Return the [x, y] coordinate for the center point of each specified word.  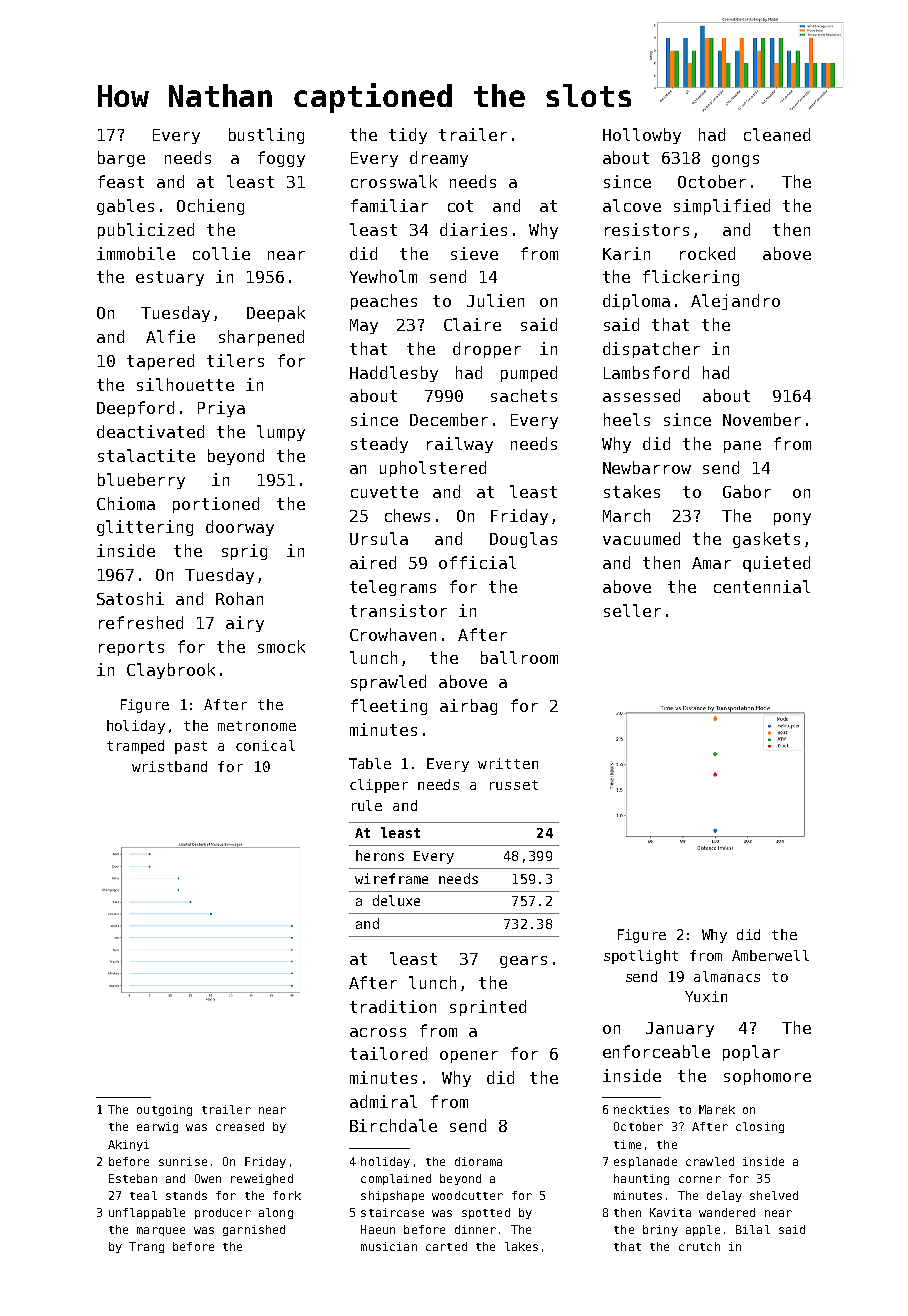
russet [514, 785]
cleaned [777, 134]
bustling [266, 136]
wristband [169, 766]
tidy [408, 136]
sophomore [767, 1077]
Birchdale [393, 1125]
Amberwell [770, 955]
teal [143, 1195]
